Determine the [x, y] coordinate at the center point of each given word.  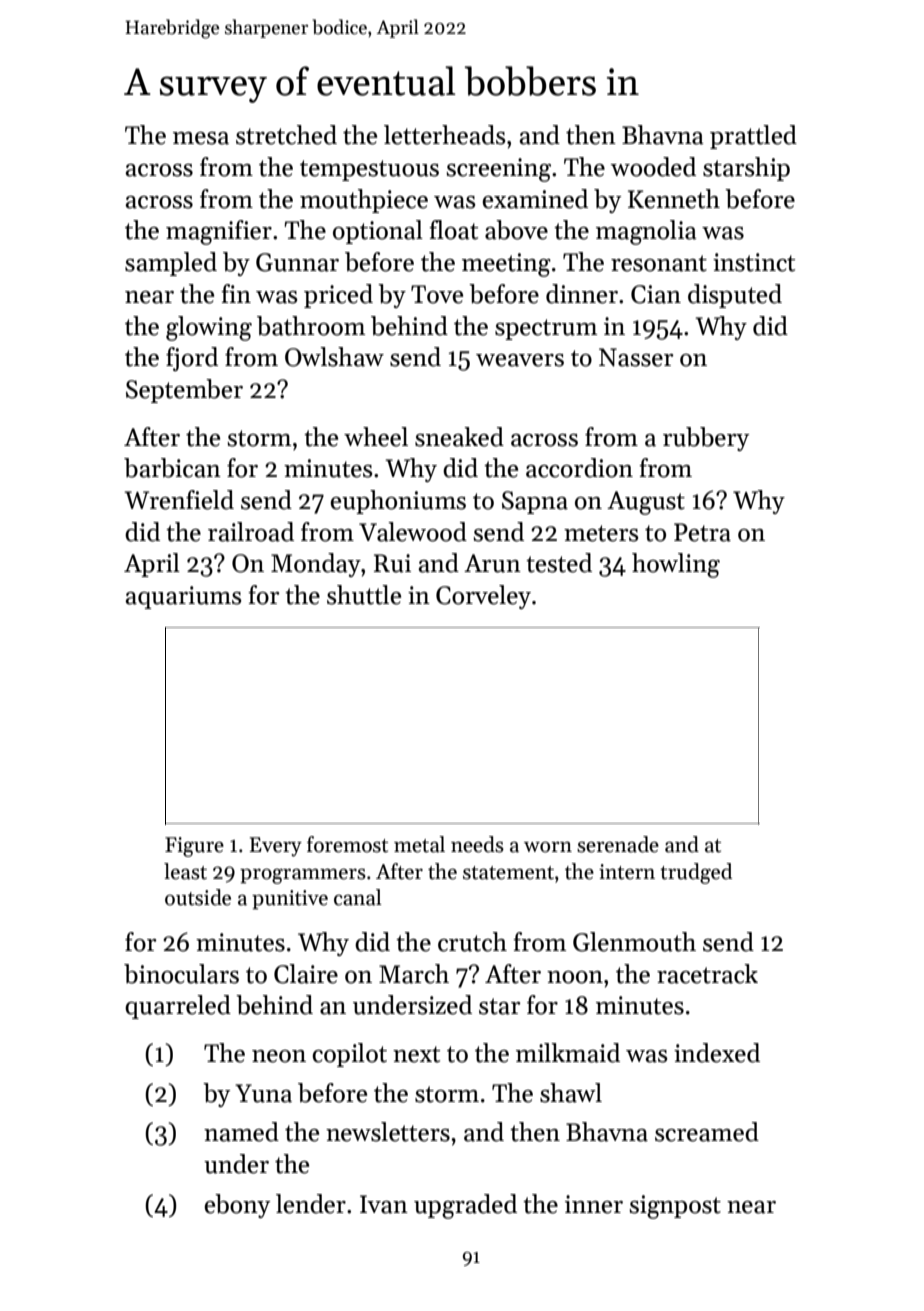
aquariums [184, 597]
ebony [237, 1206]
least [185, 871]
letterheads [445, 135]
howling [676, 565]
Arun [492, 563]
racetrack [707, 974]
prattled [753, 137]
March [414, 974]
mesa [201, 138]
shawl [571, 1093]
